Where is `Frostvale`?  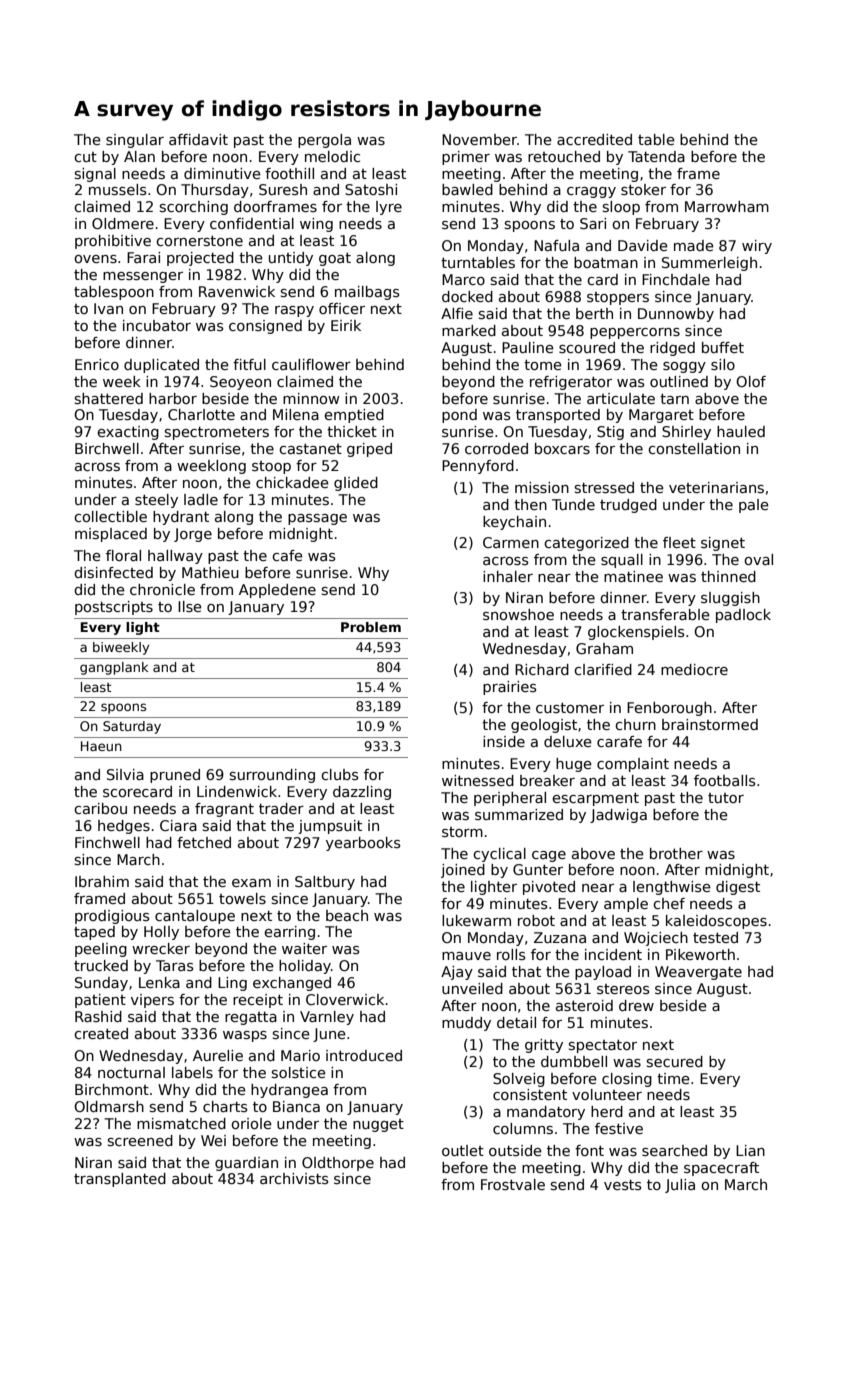
Frostvale is located at coordinates (513, 1184).
